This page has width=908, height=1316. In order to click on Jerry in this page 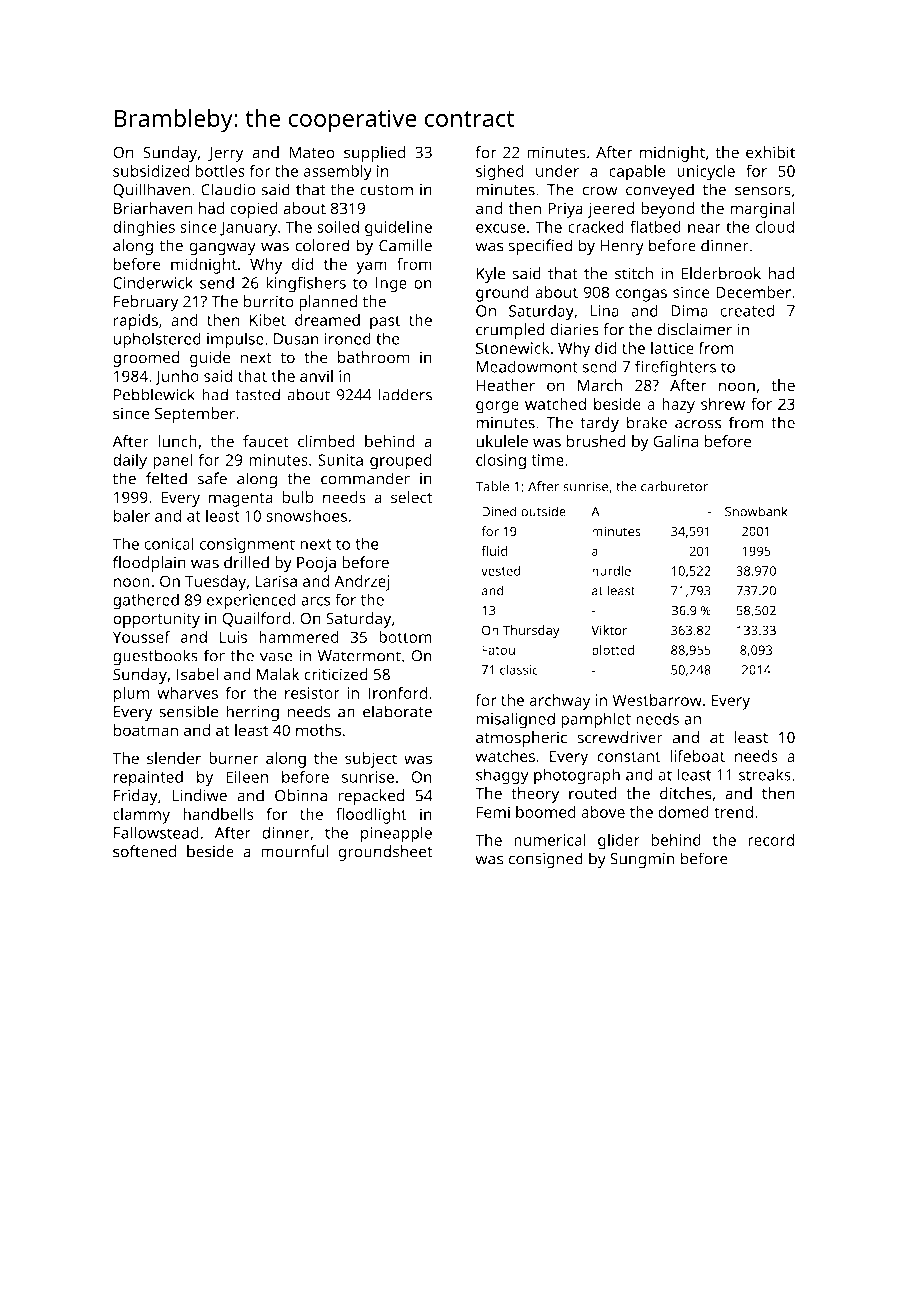, I will do `click(226, 154)`.
